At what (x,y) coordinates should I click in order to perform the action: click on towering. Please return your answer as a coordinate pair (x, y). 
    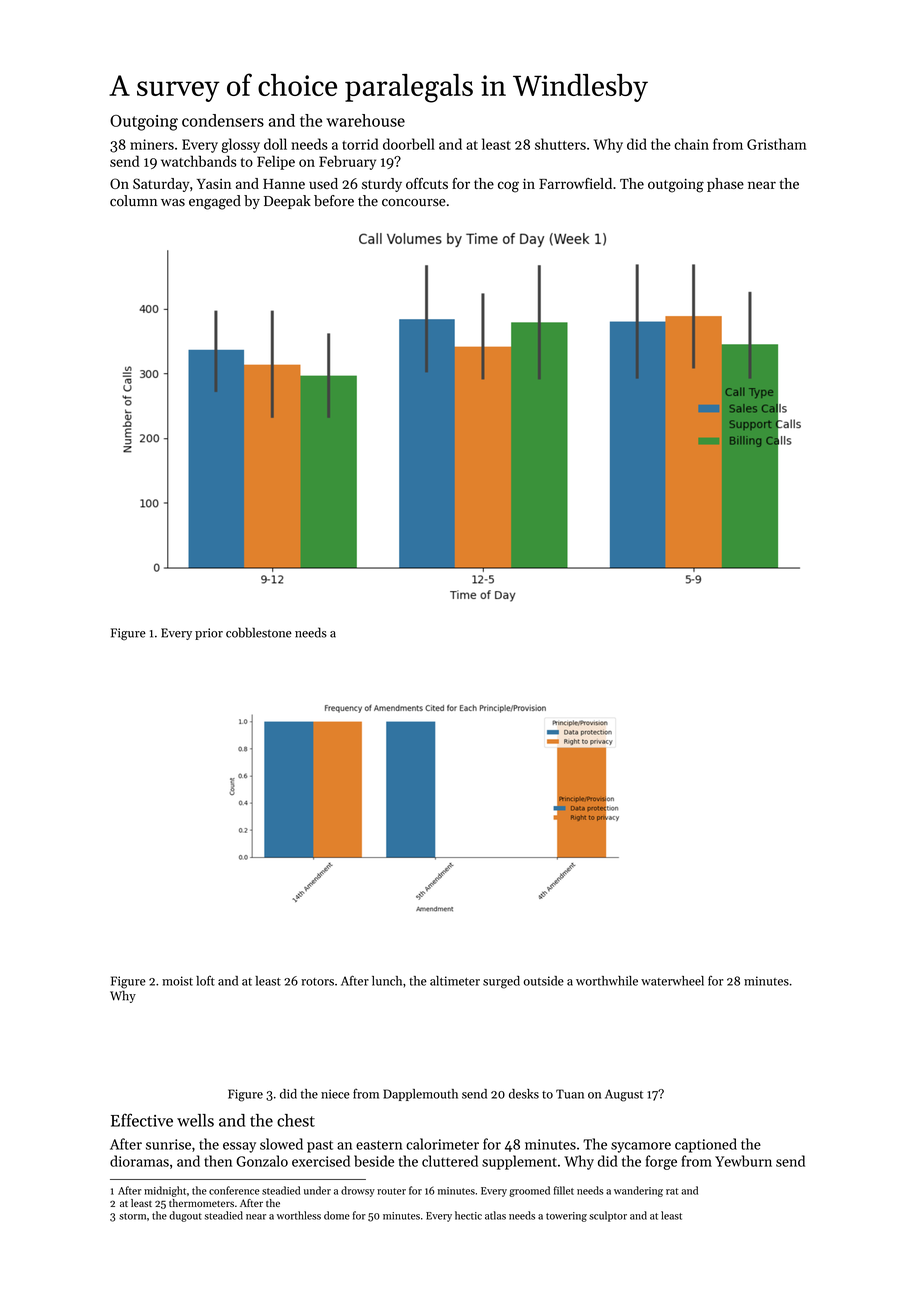
    Looking at the image, I should click on (566, 1217).
